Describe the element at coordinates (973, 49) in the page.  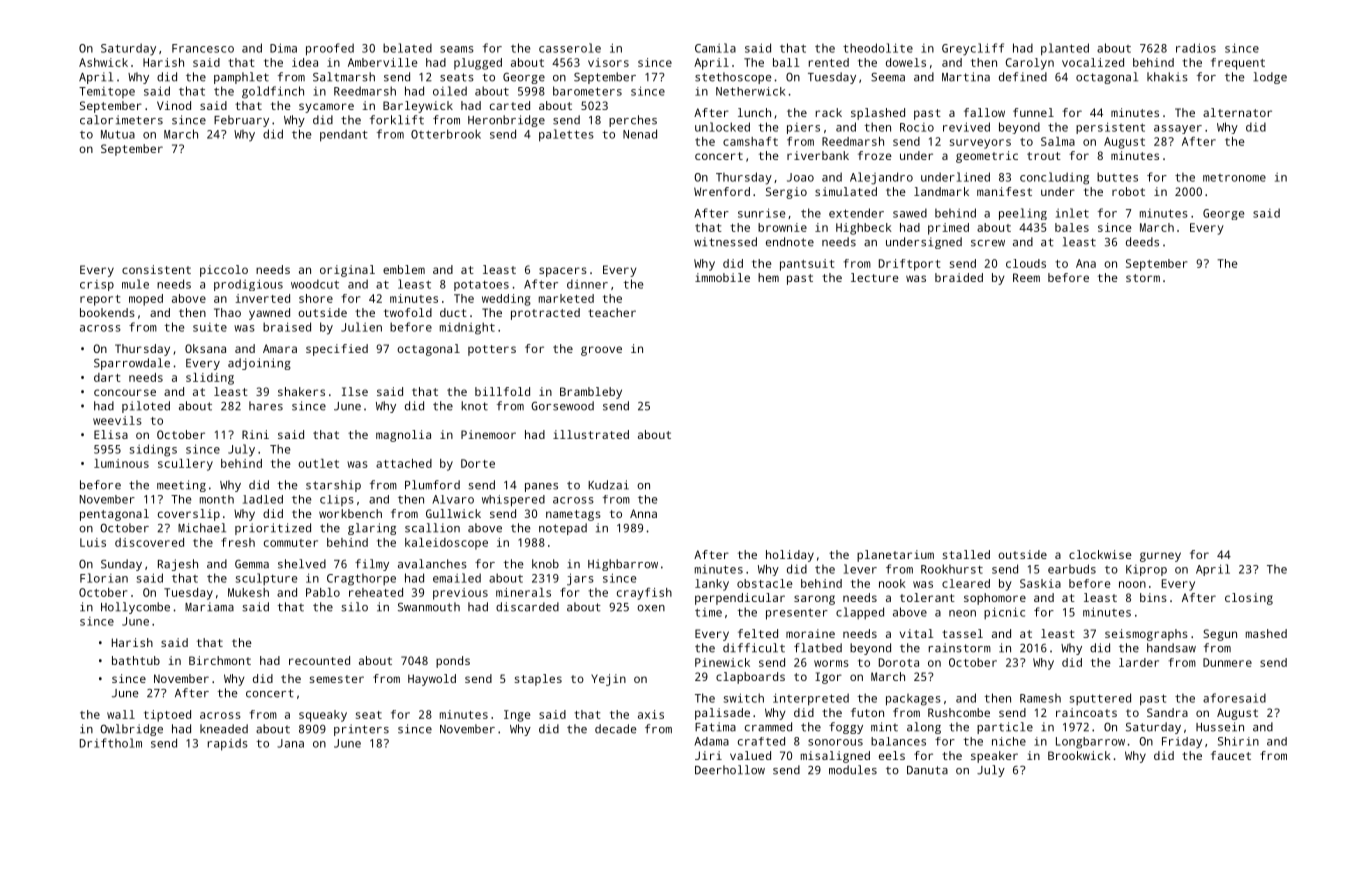
I see `Greycliff` at that location.
